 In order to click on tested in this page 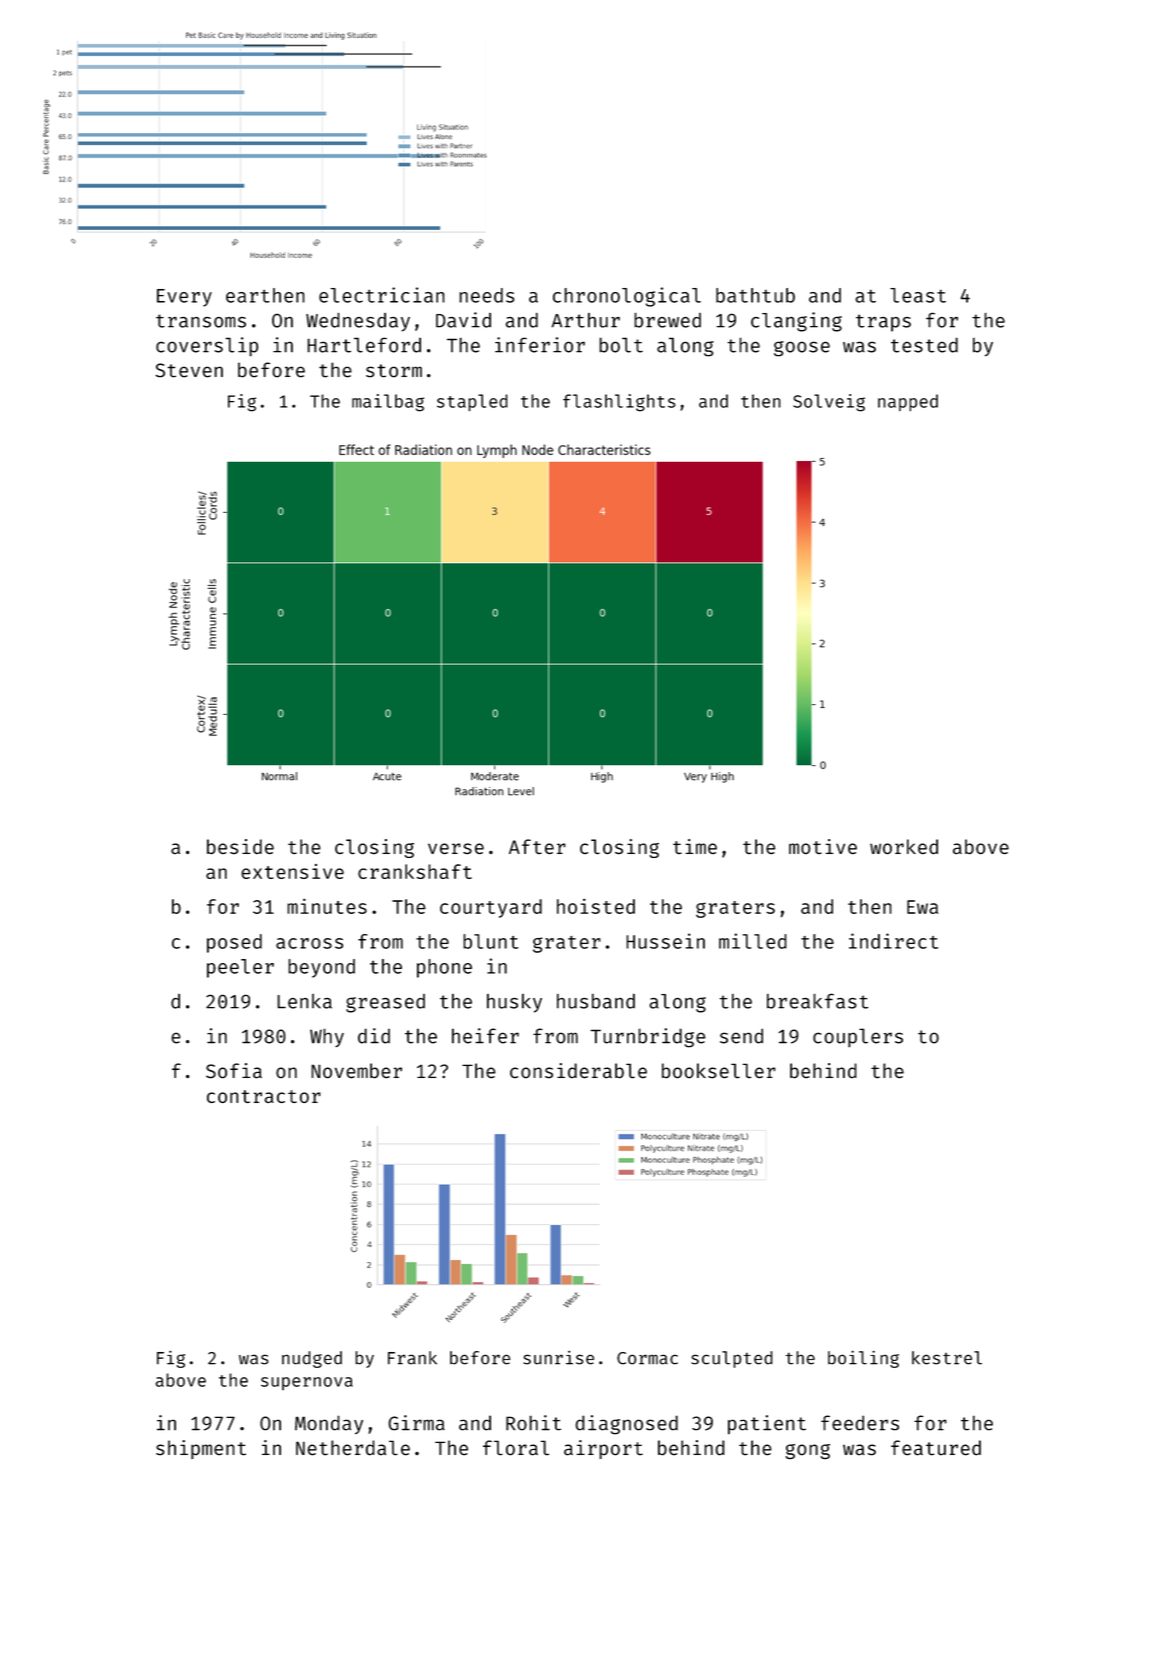, I will do `click(924, 345)`.
